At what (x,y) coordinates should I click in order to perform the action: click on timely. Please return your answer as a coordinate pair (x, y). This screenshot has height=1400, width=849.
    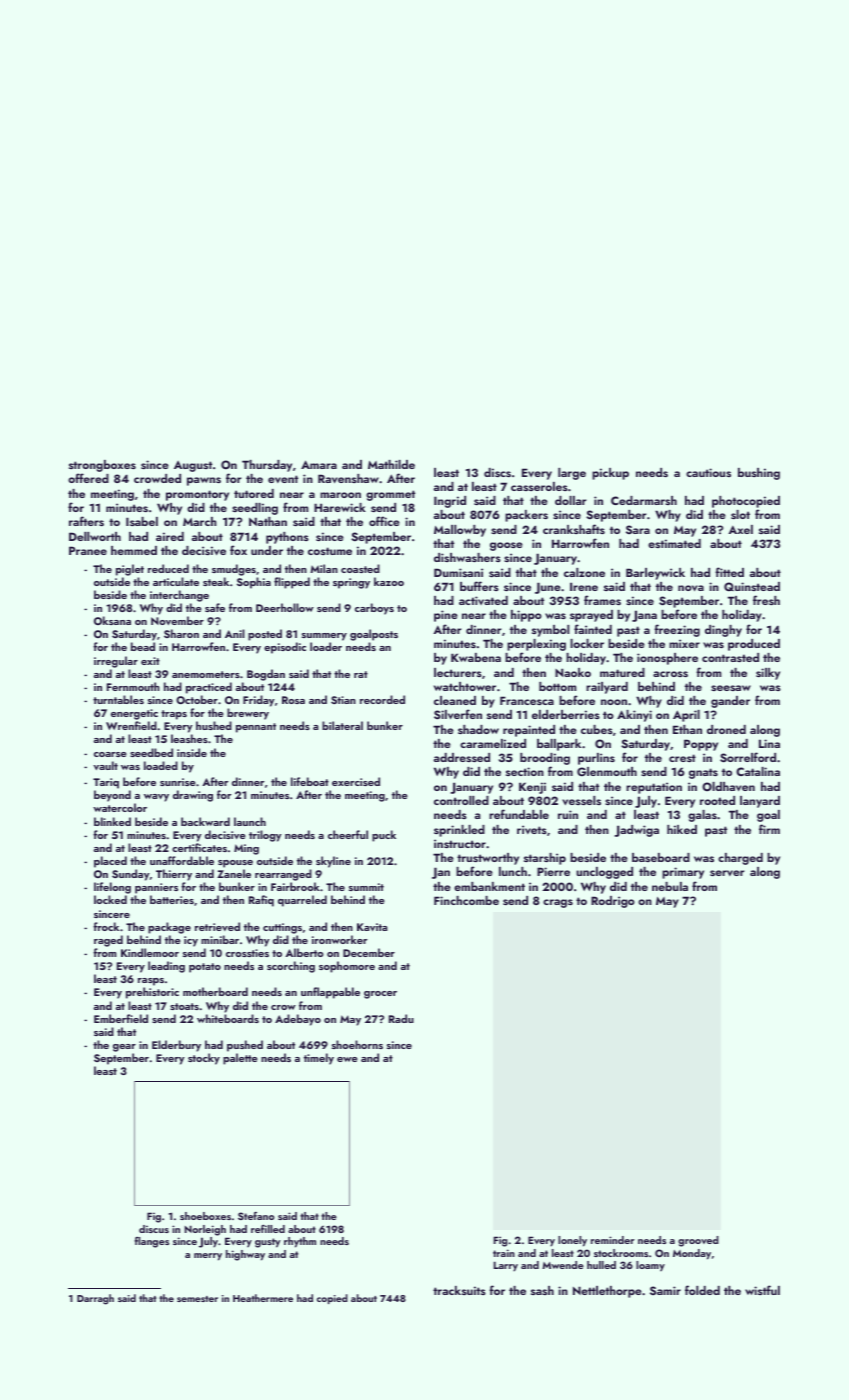
    Looking at the image, I should click on (319, 1059).
